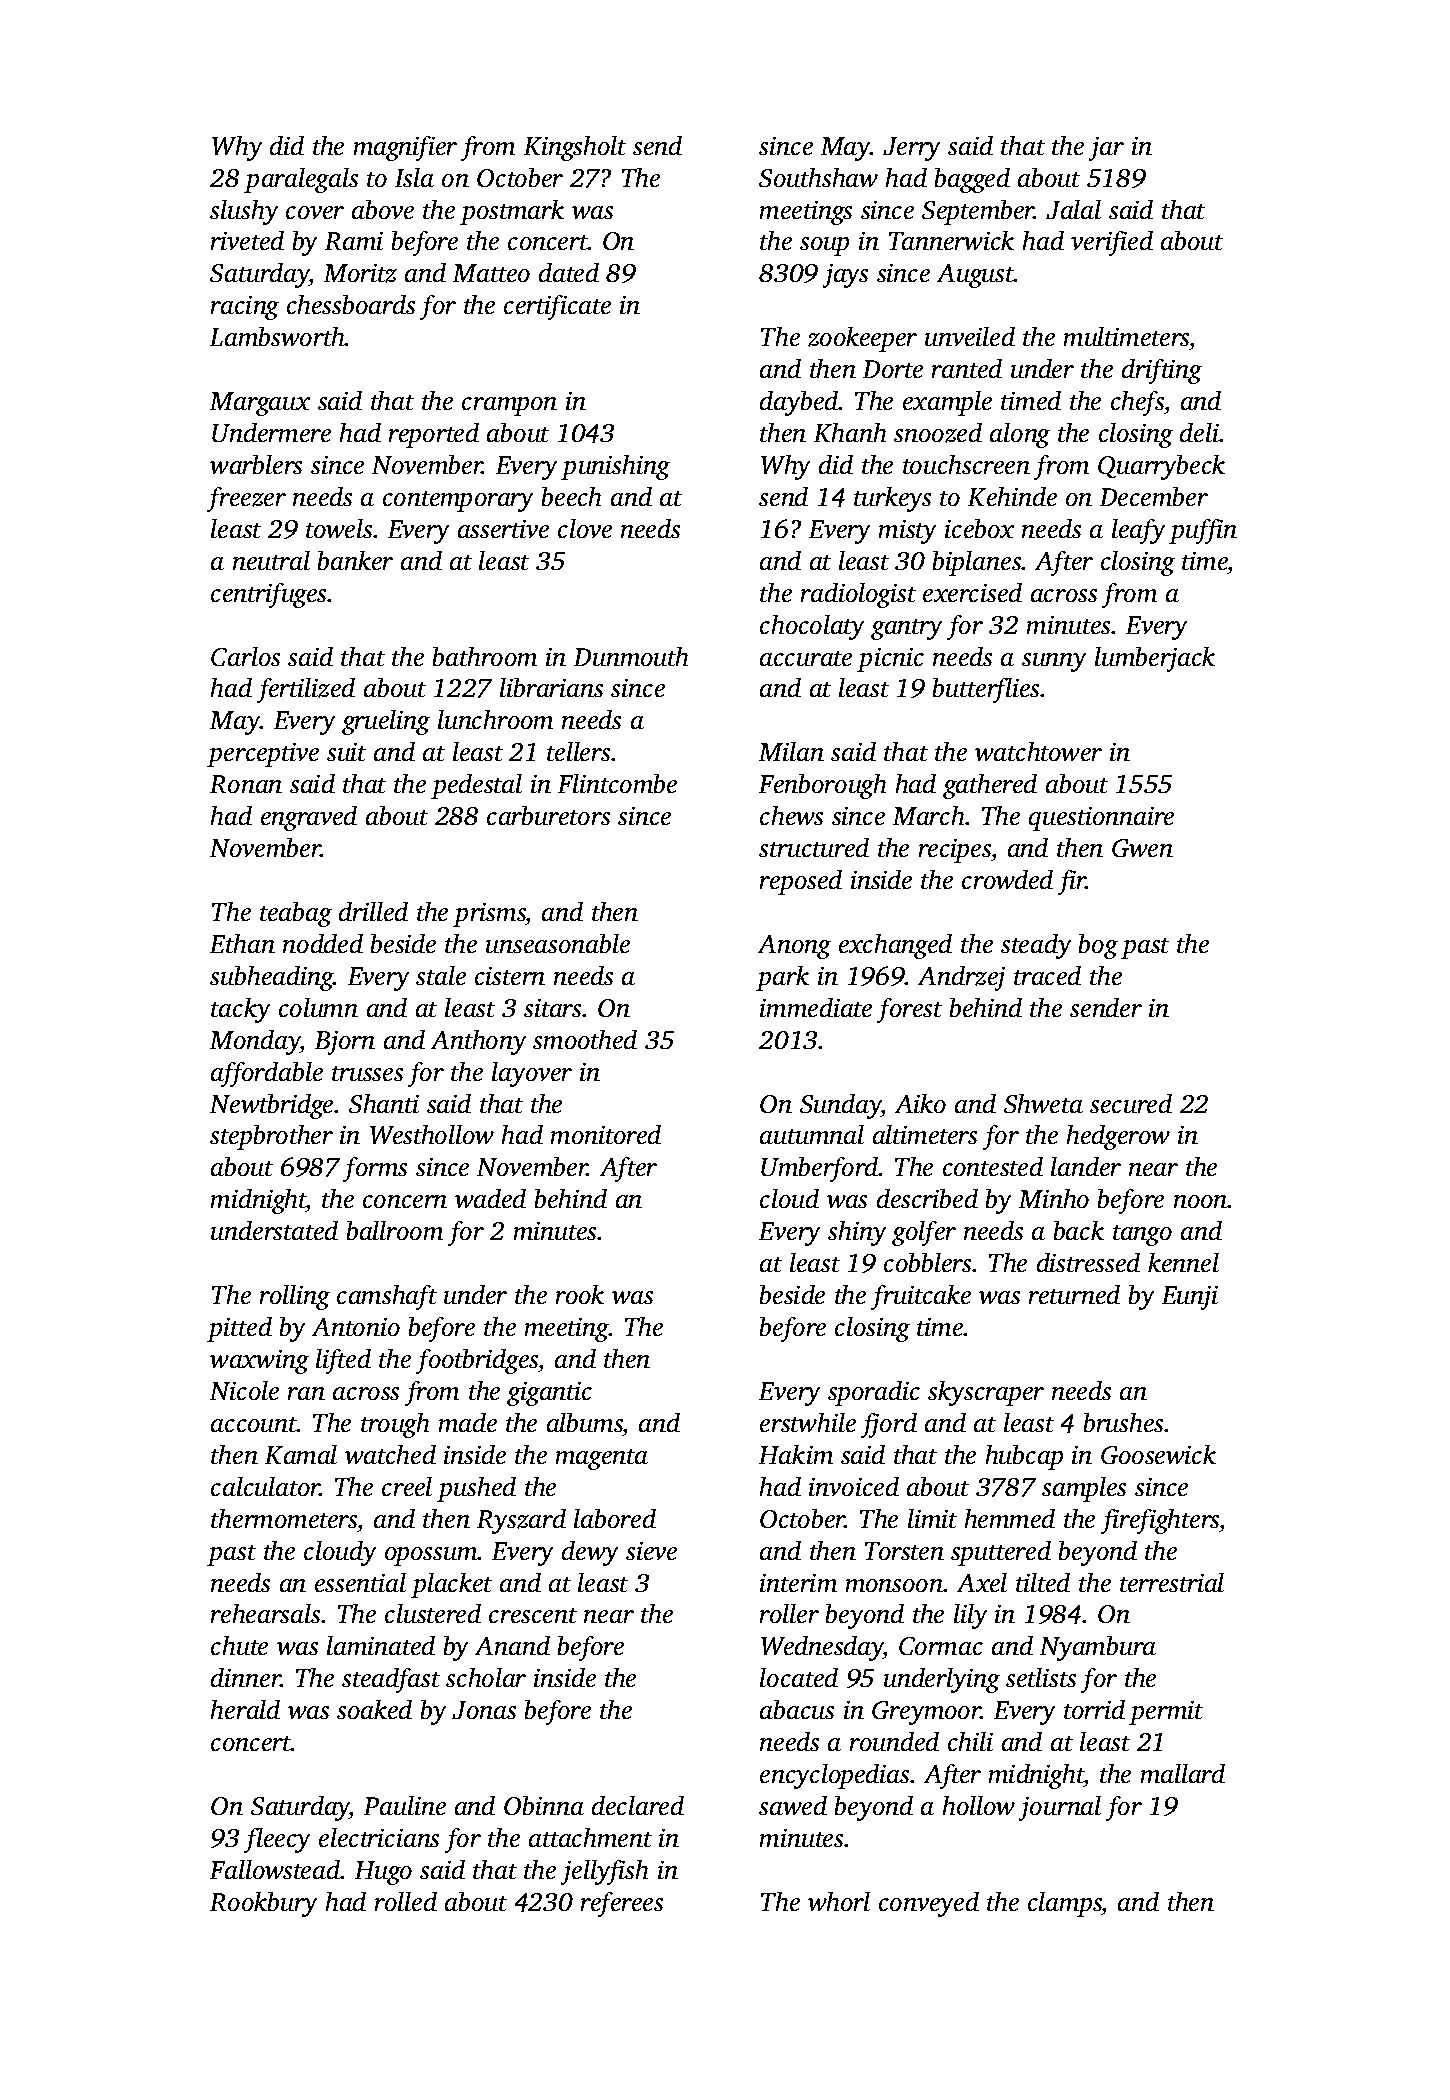 The height and width of the document is (2100, 1450). What do you see at coordinates (533, 1615) in the document?
I see `crescent` at bounding box center [533, 1615].
